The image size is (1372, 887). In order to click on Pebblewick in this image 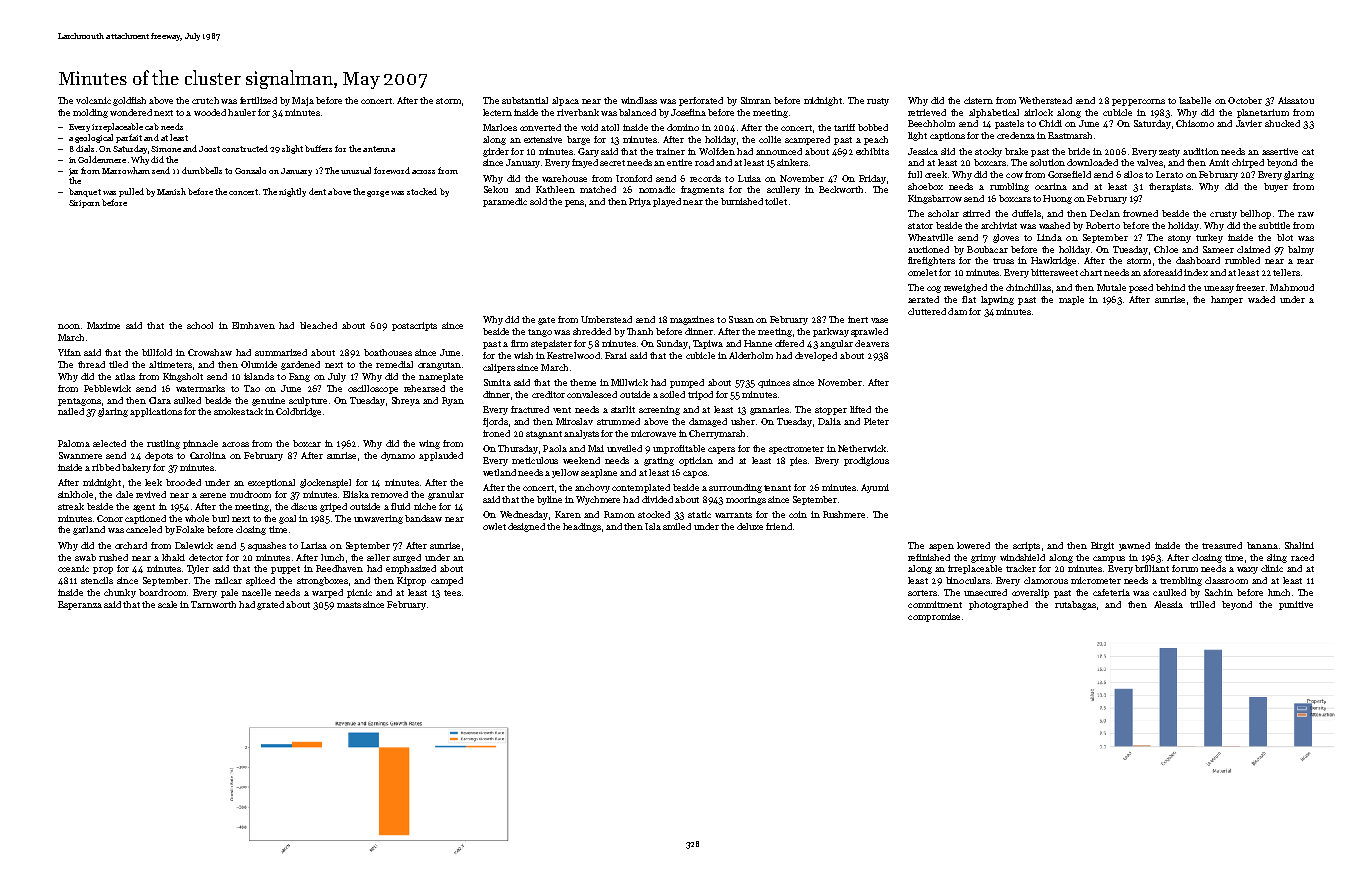, I will do `click(107, 388)`.
